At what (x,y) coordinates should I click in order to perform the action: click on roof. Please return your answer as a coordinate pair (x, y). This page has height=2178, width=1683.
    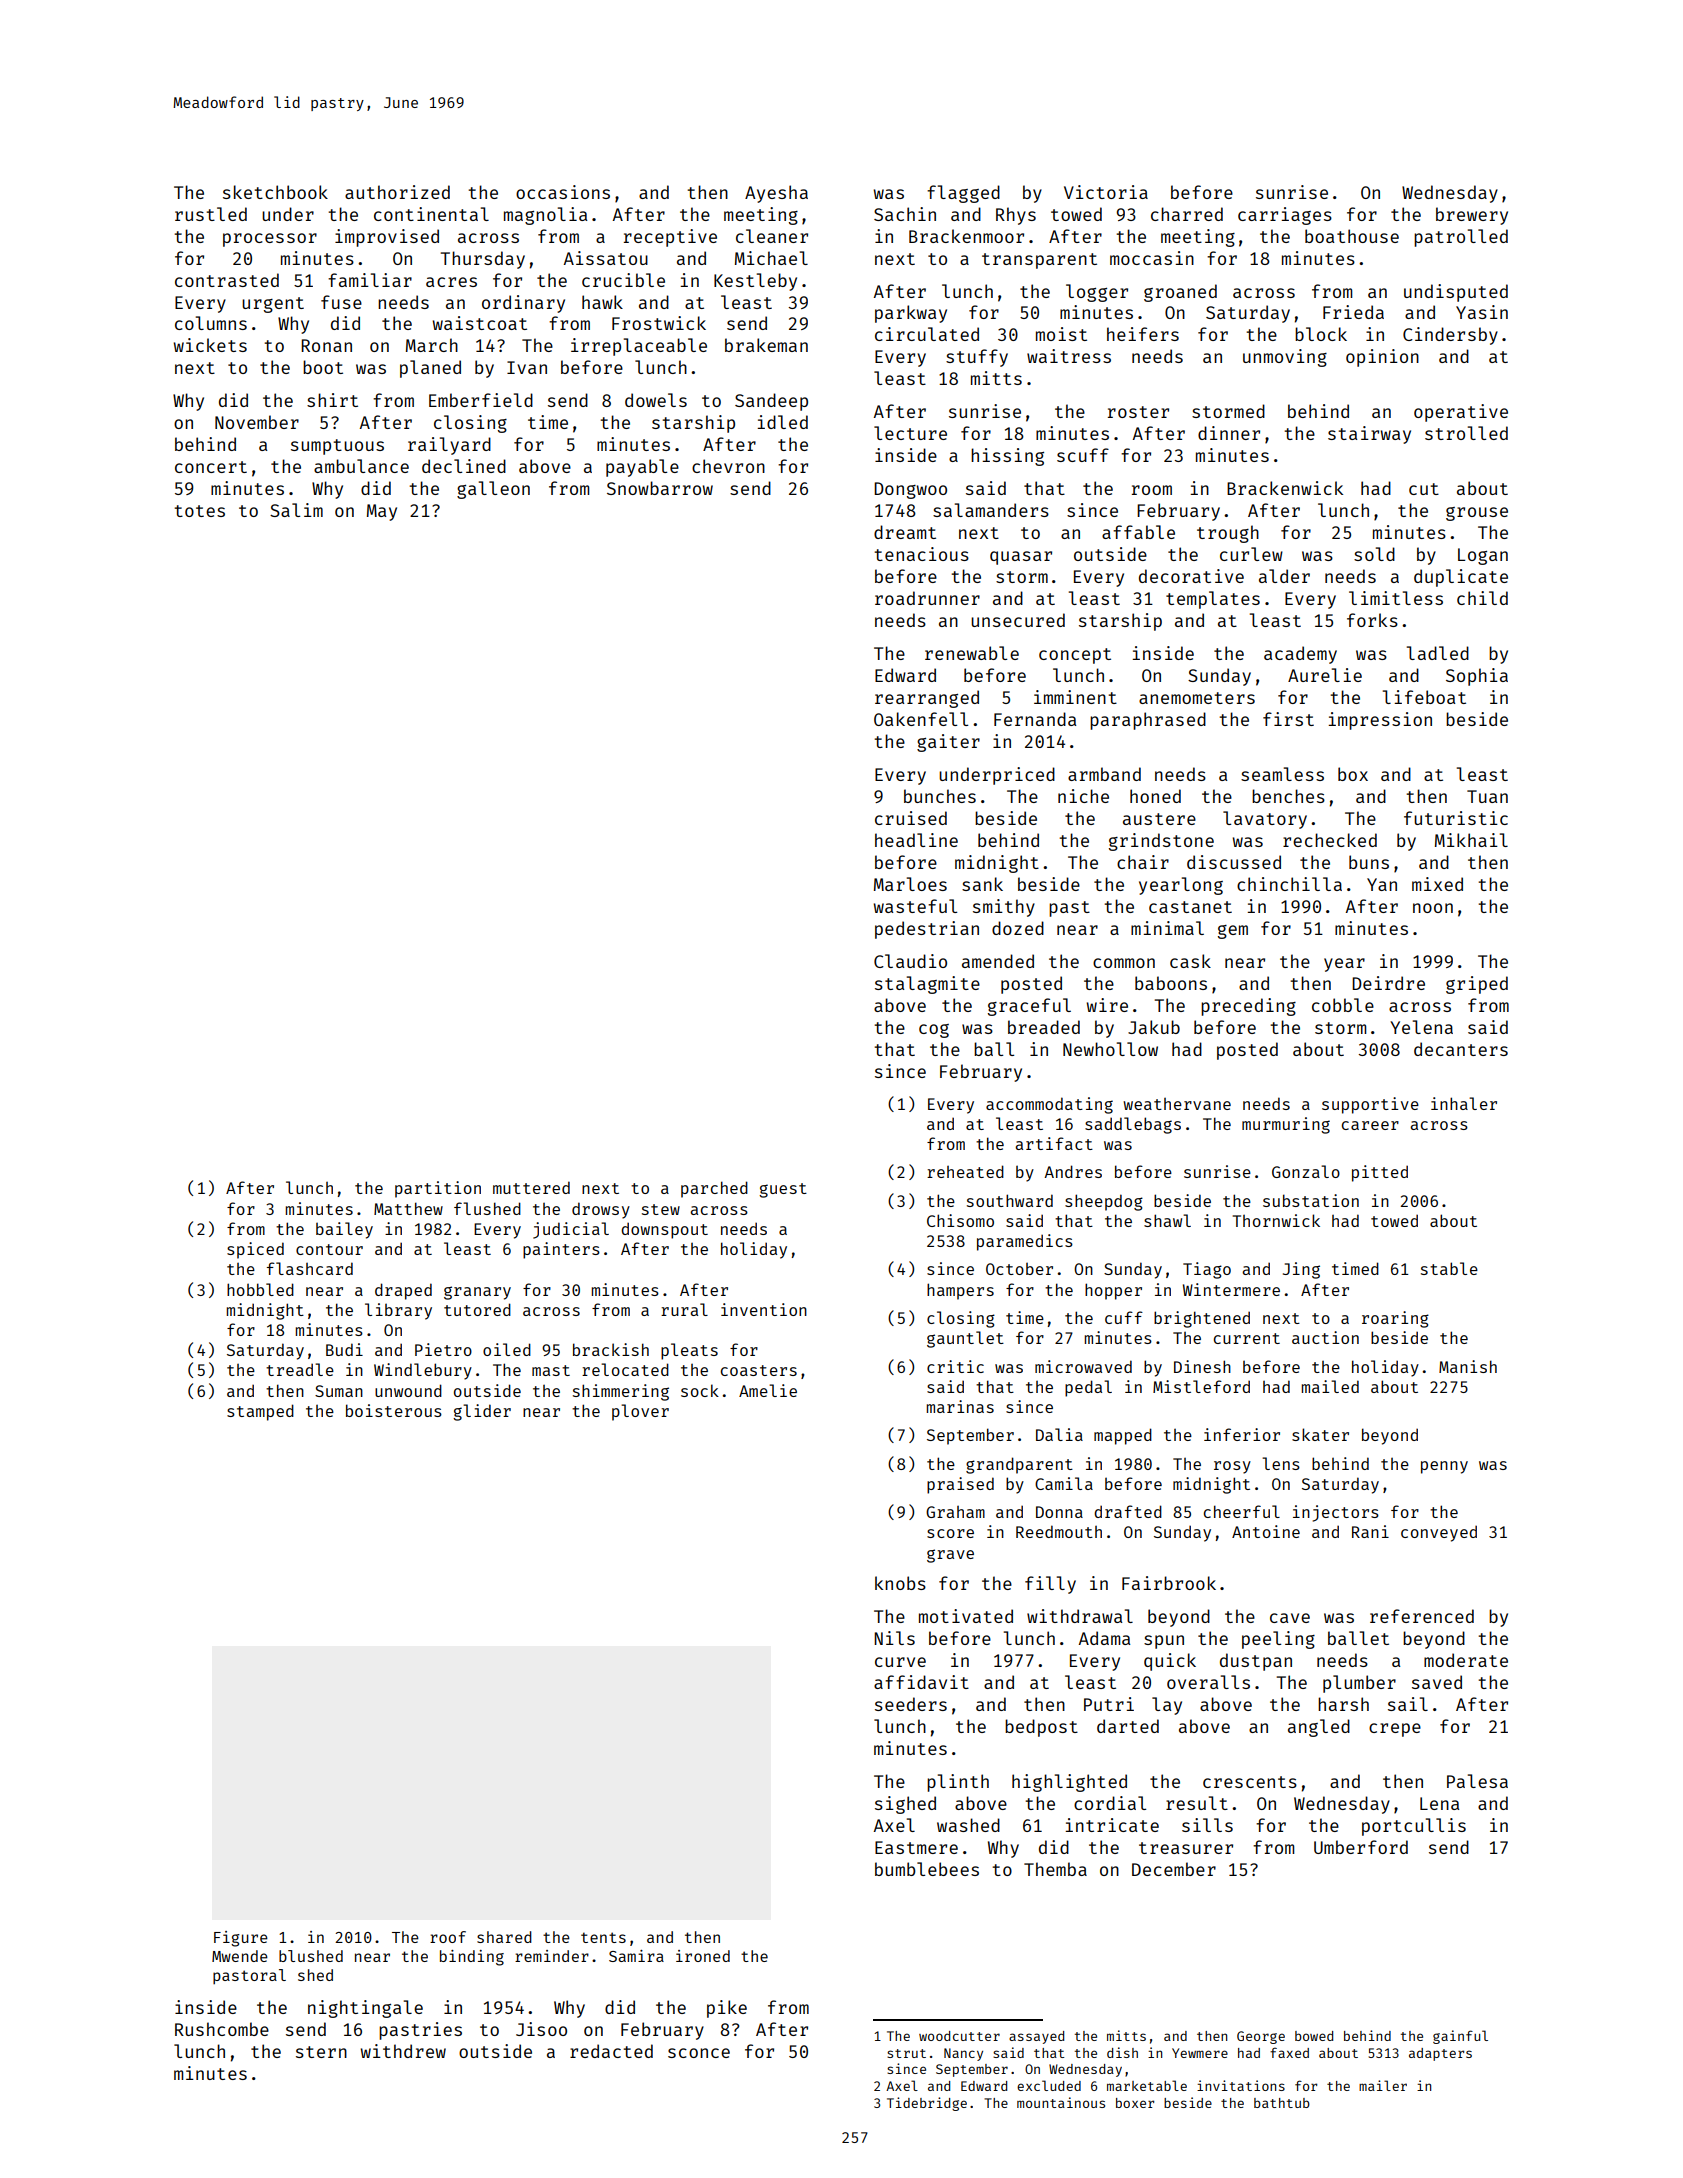
    Looking at the image, I should click on (448, 1937).
